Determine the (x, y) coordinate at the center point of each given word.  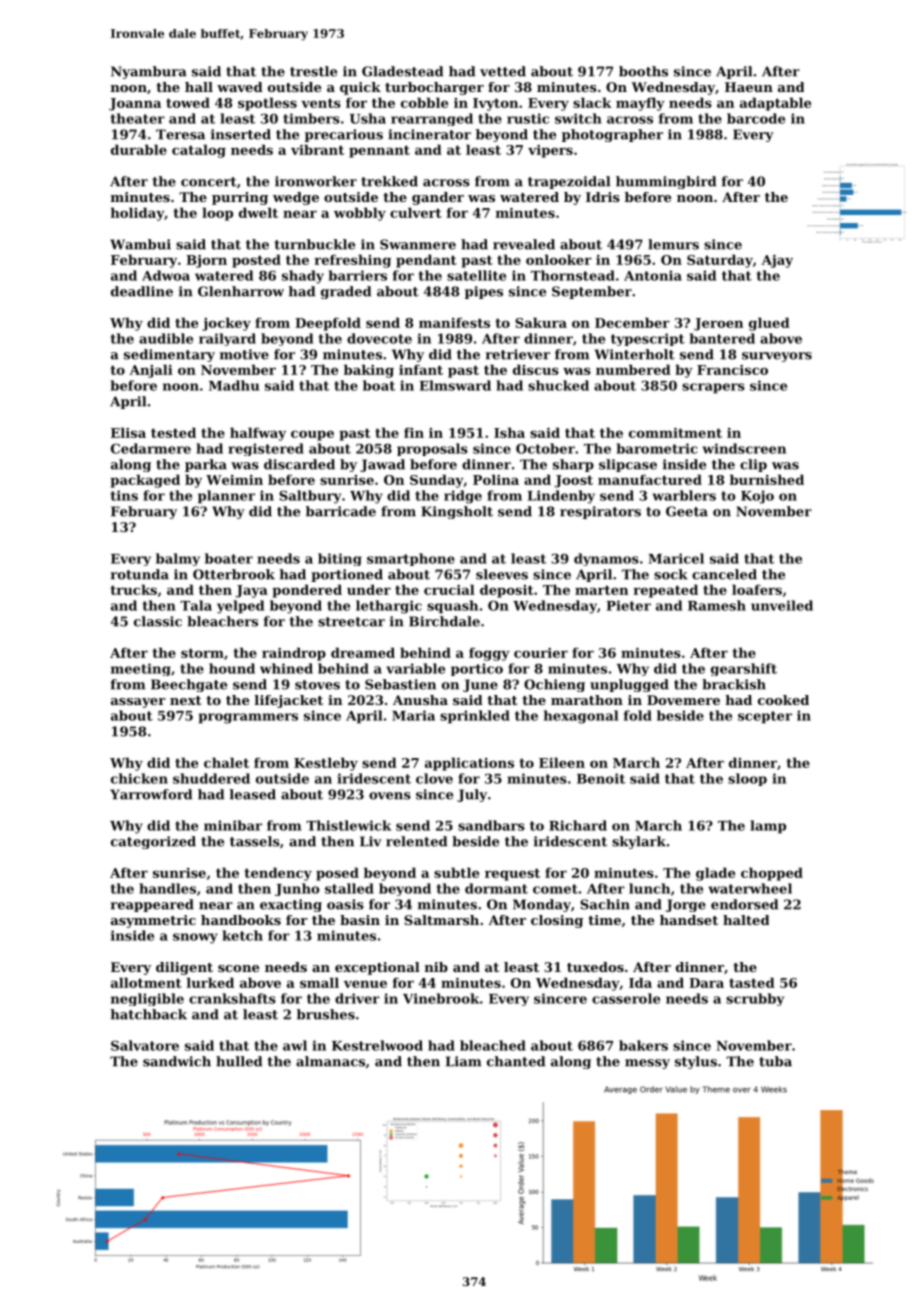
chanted (516, 1061)
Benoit (601, 778)
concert (209, 182)
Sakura (541, 322)
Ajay (777, 261)
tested (173, 432)
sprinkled (475, 717)
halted (746, 920)
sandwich (177, 1061)
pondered (307, 591)
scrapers (713, 388)
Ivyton (495, 104)
